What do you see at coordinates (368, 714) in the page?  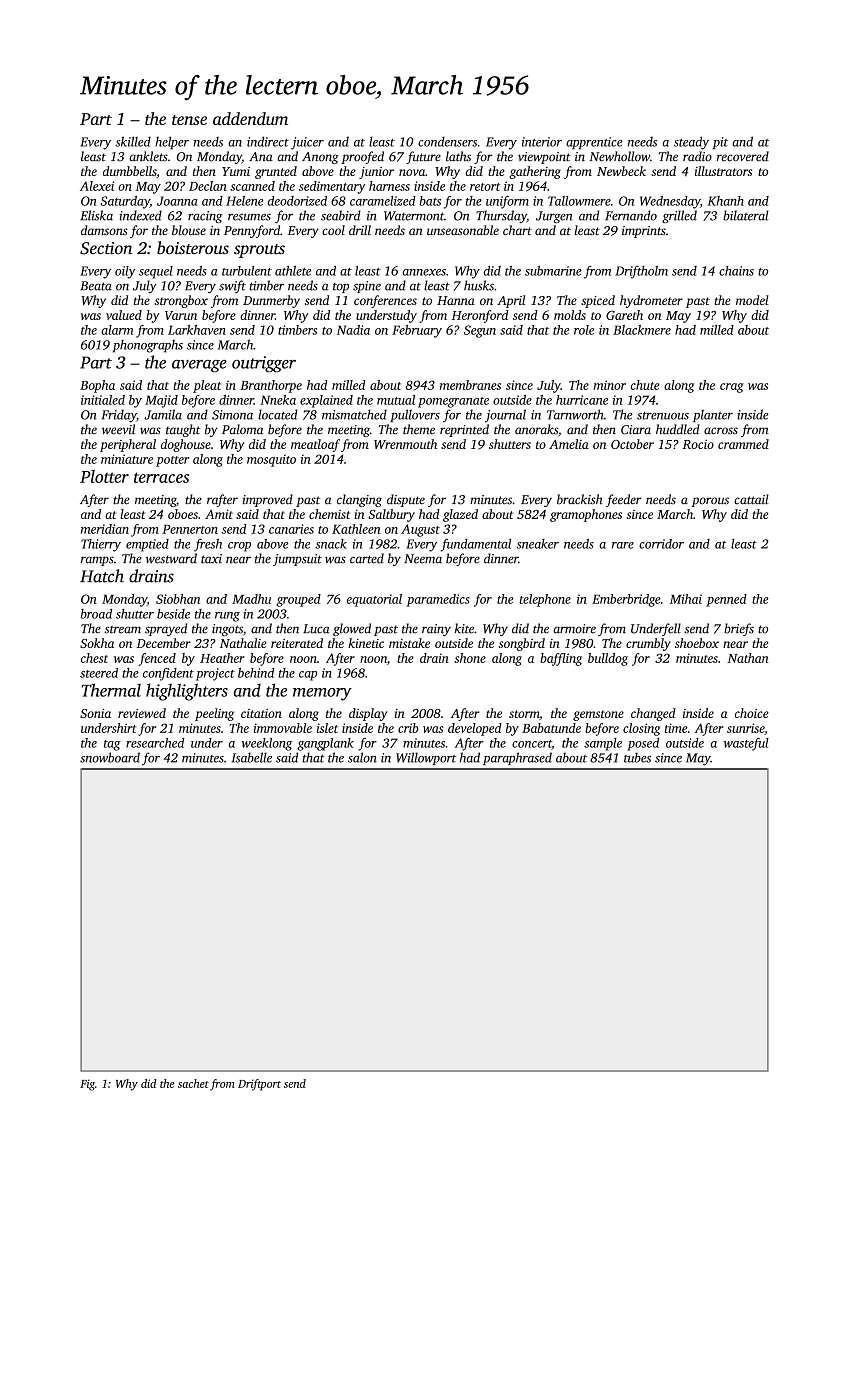 I see `display` at bounding box center [368, 714].
